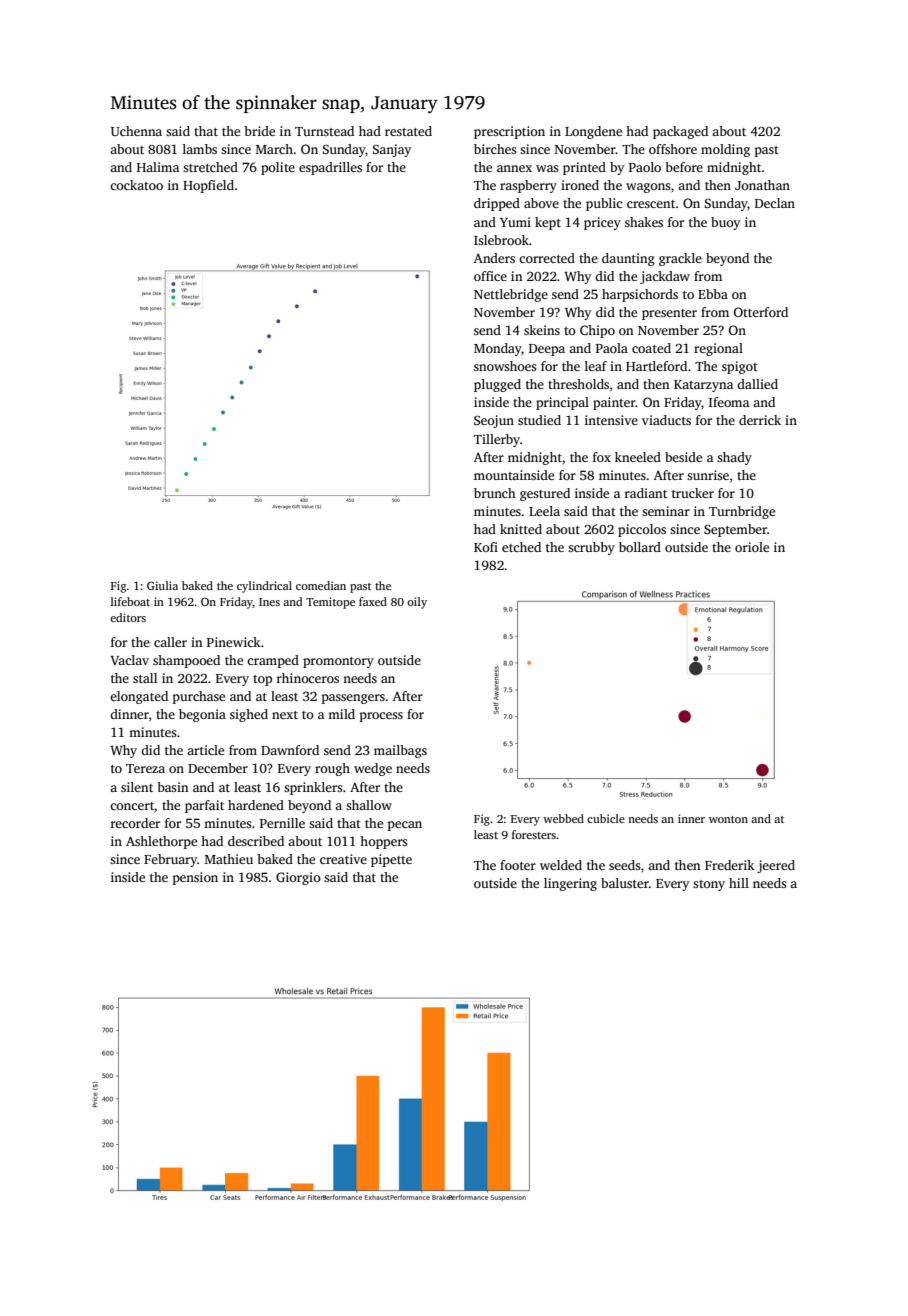  Describe the element at coordinates (642, 530) in the document. I see `piccolos` at that location.
